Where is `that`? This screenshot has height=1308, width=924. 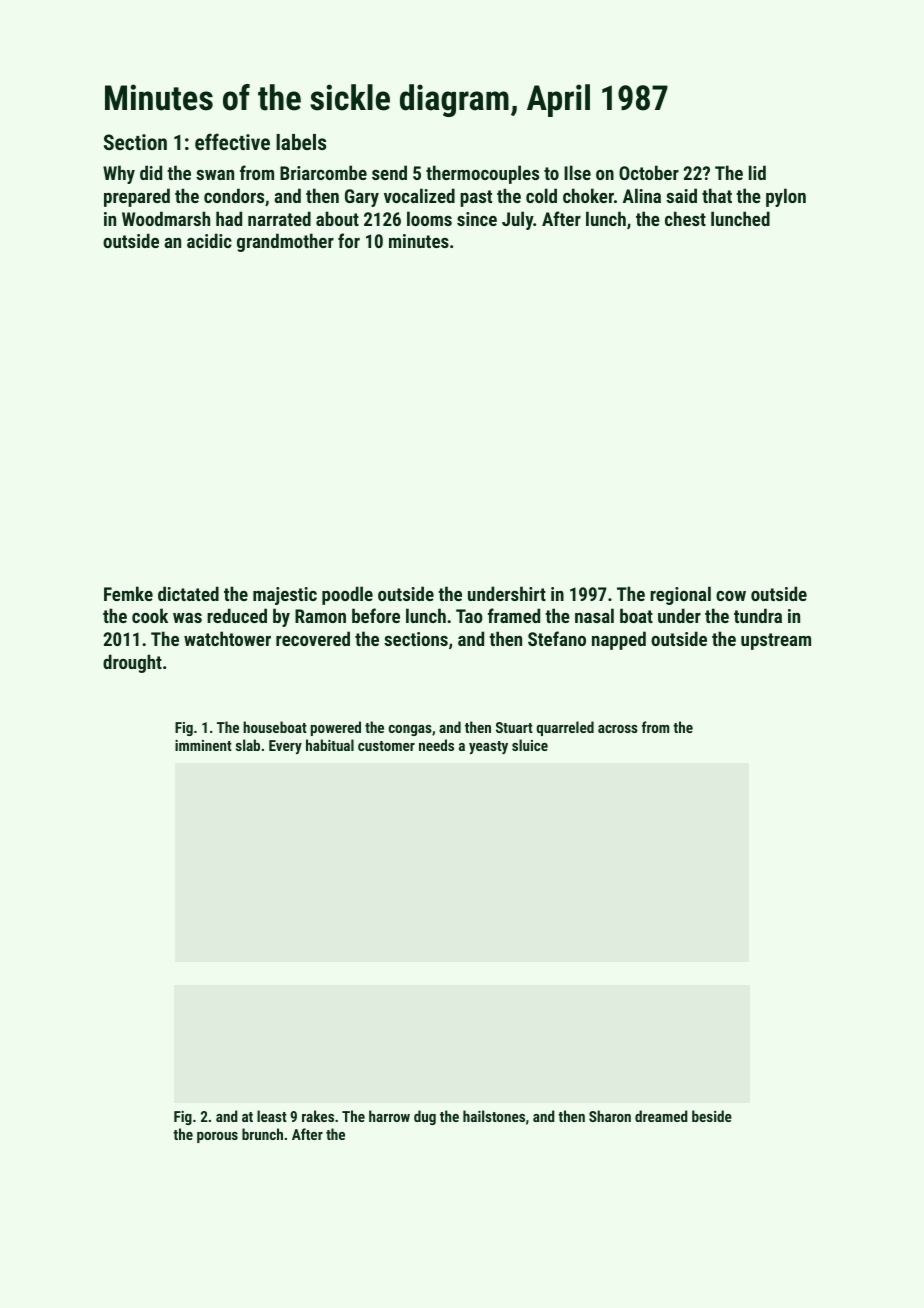 that is located at coordinates (717, 195).
